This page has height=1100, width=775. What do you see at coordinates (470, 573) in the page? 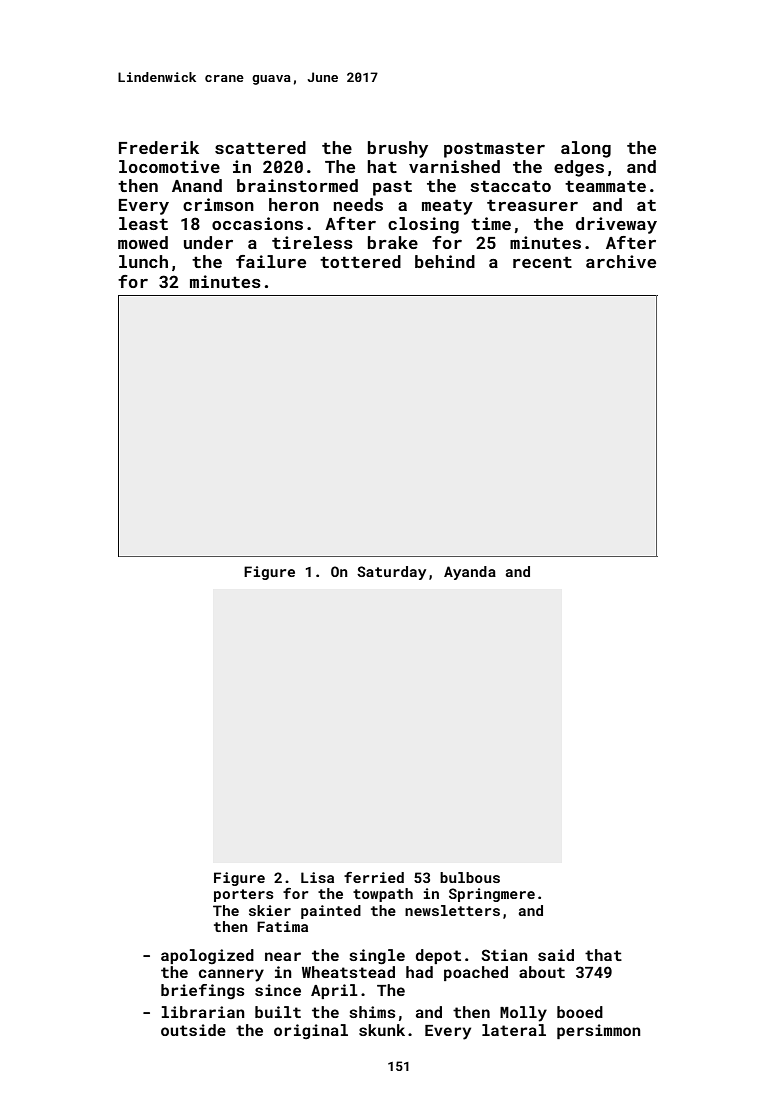
I see `Ayanda` at bounding box center [470, 573].
